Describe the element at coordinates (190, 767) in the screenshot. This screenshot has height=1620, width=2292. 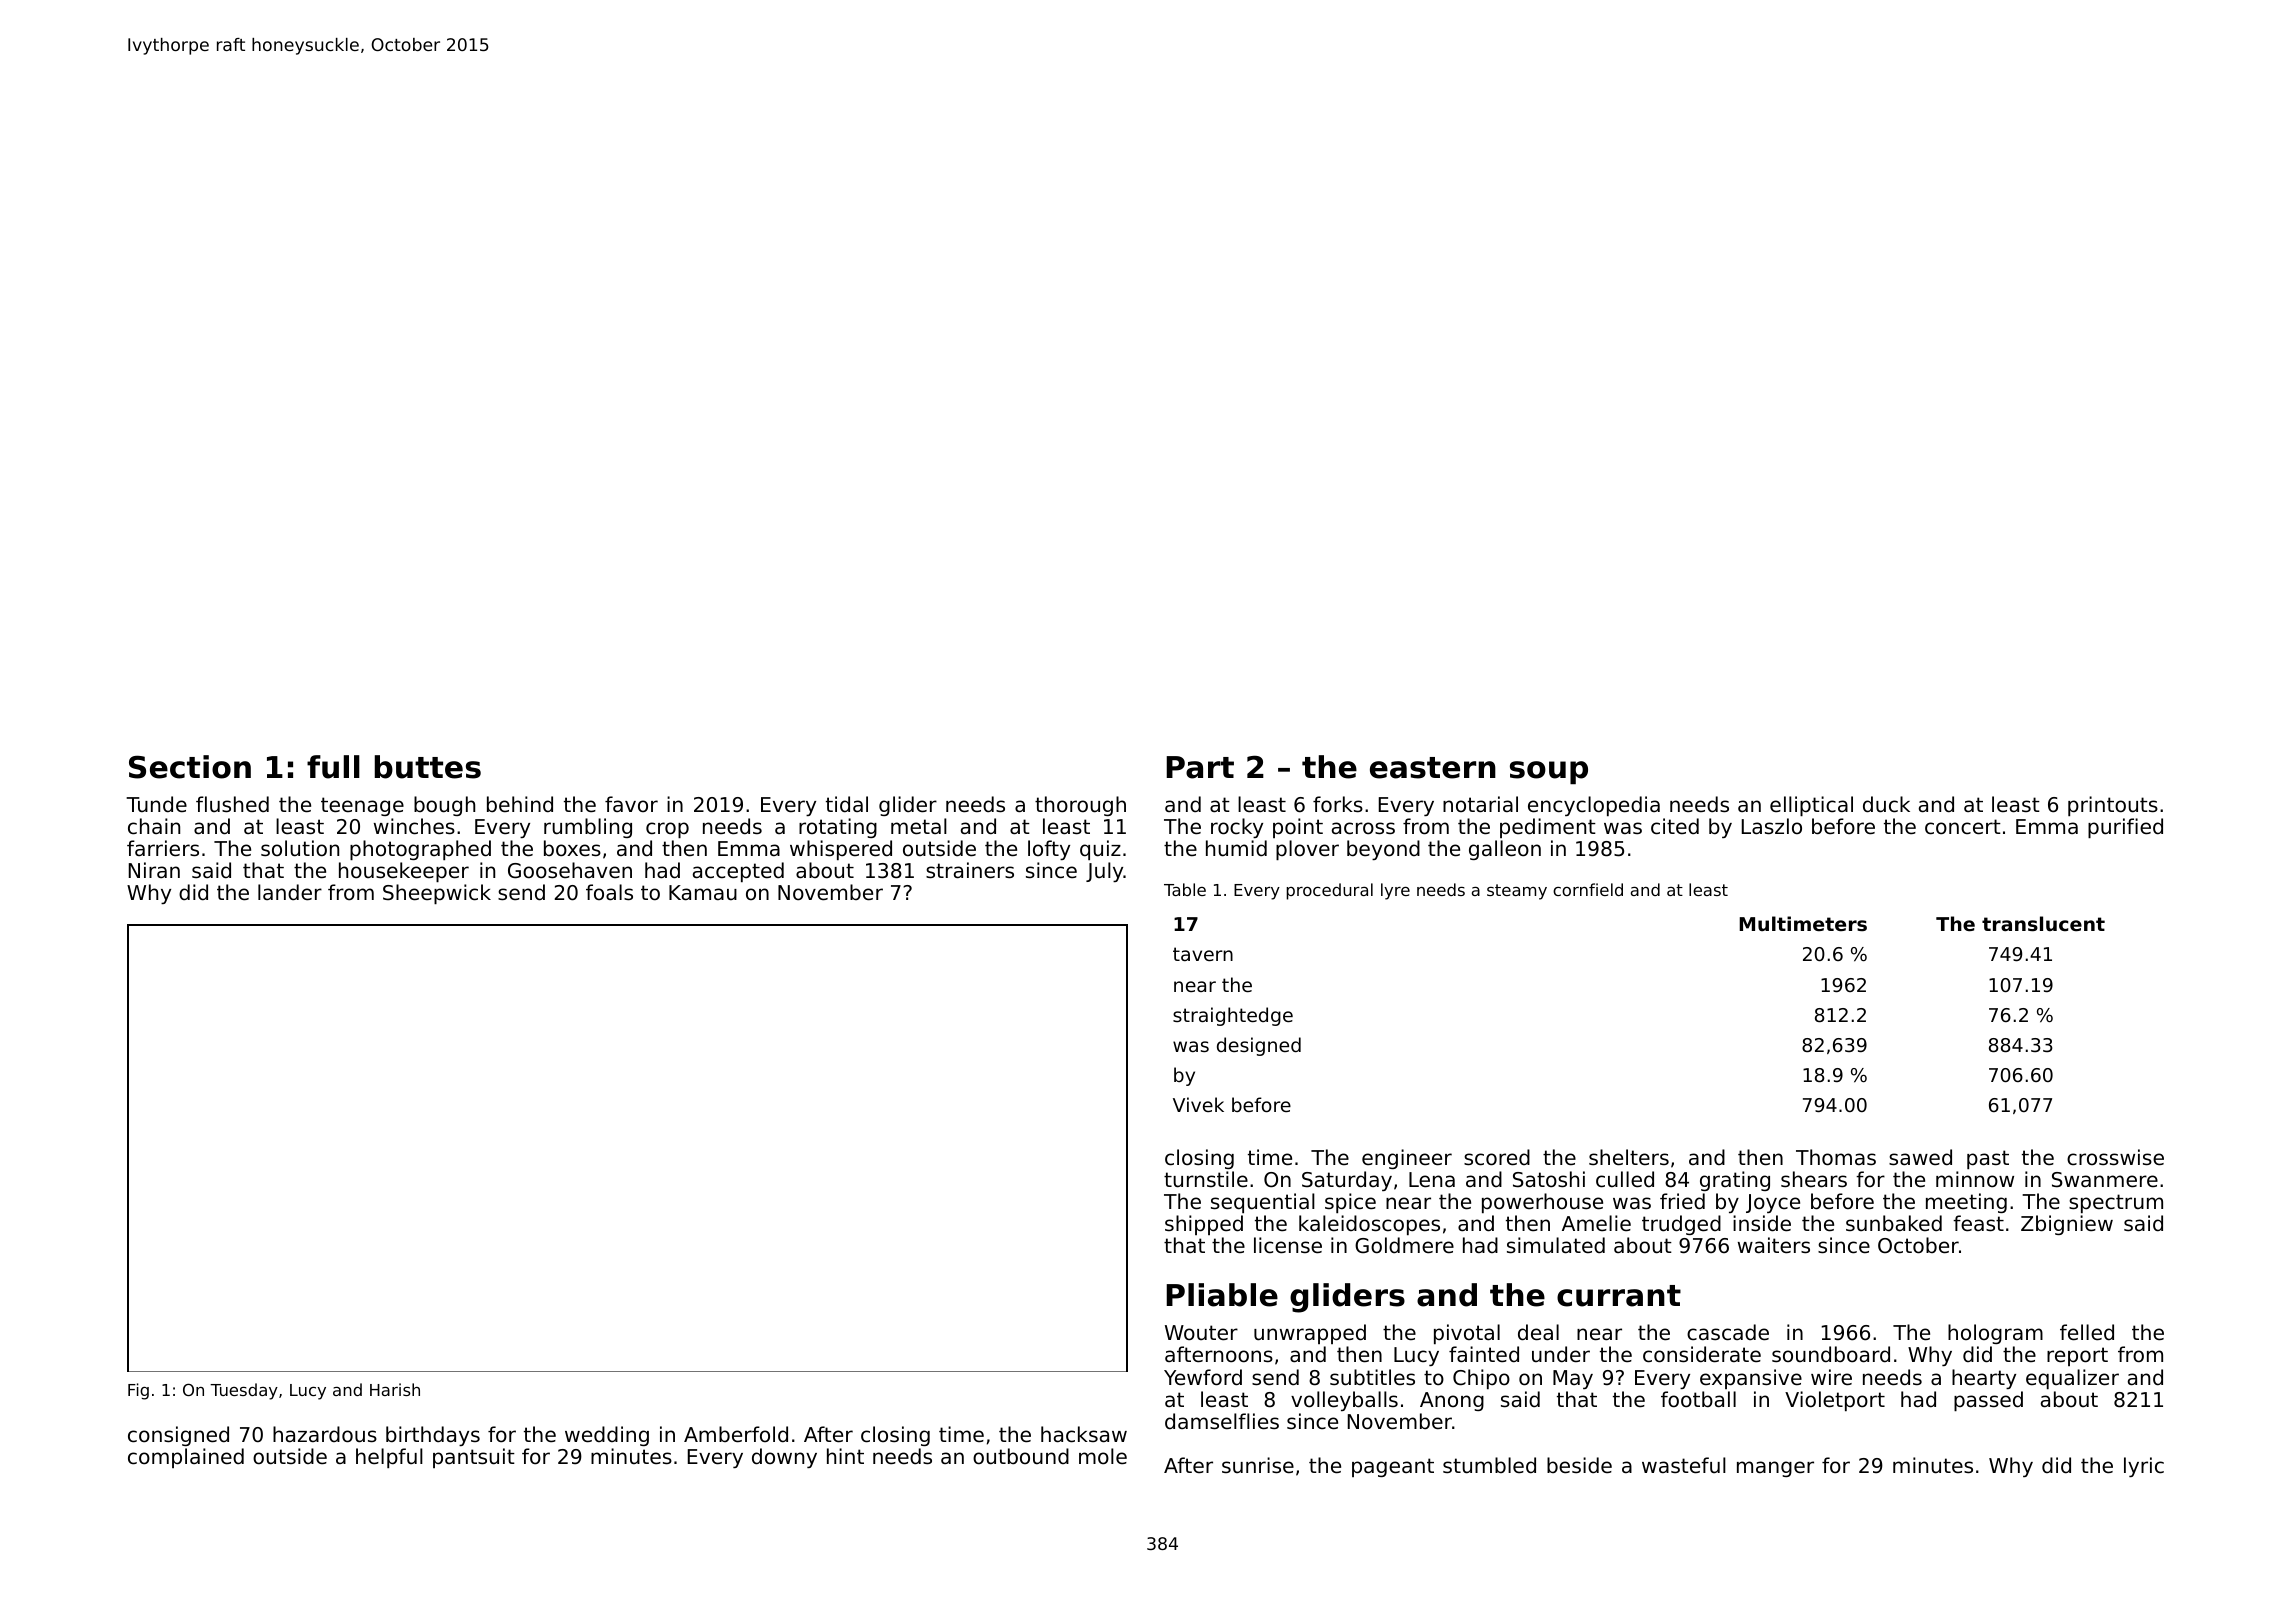
I see `Section` at that location.
